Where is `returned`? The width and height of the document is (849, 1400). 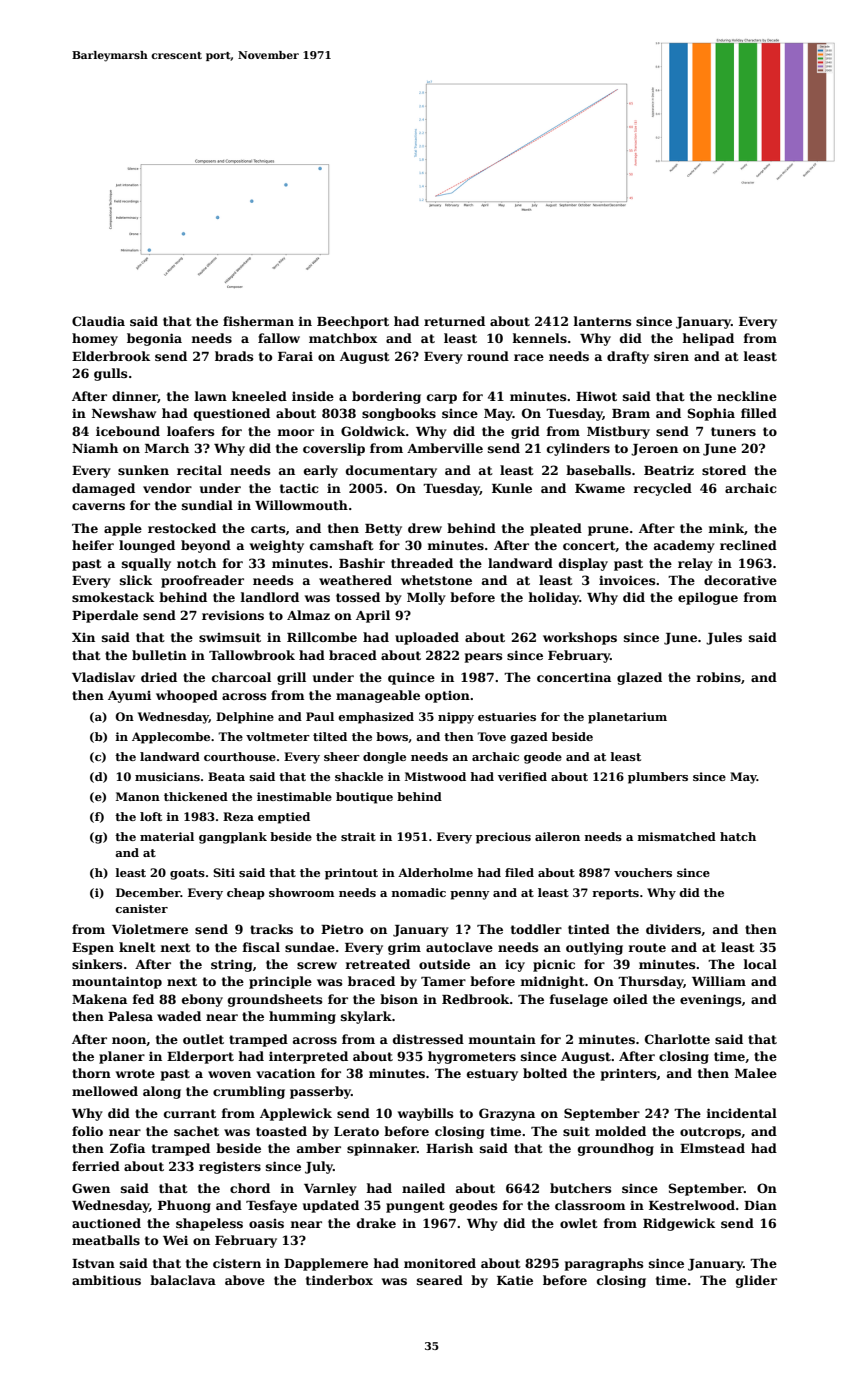 returned is located at coordinates (454, 321).
